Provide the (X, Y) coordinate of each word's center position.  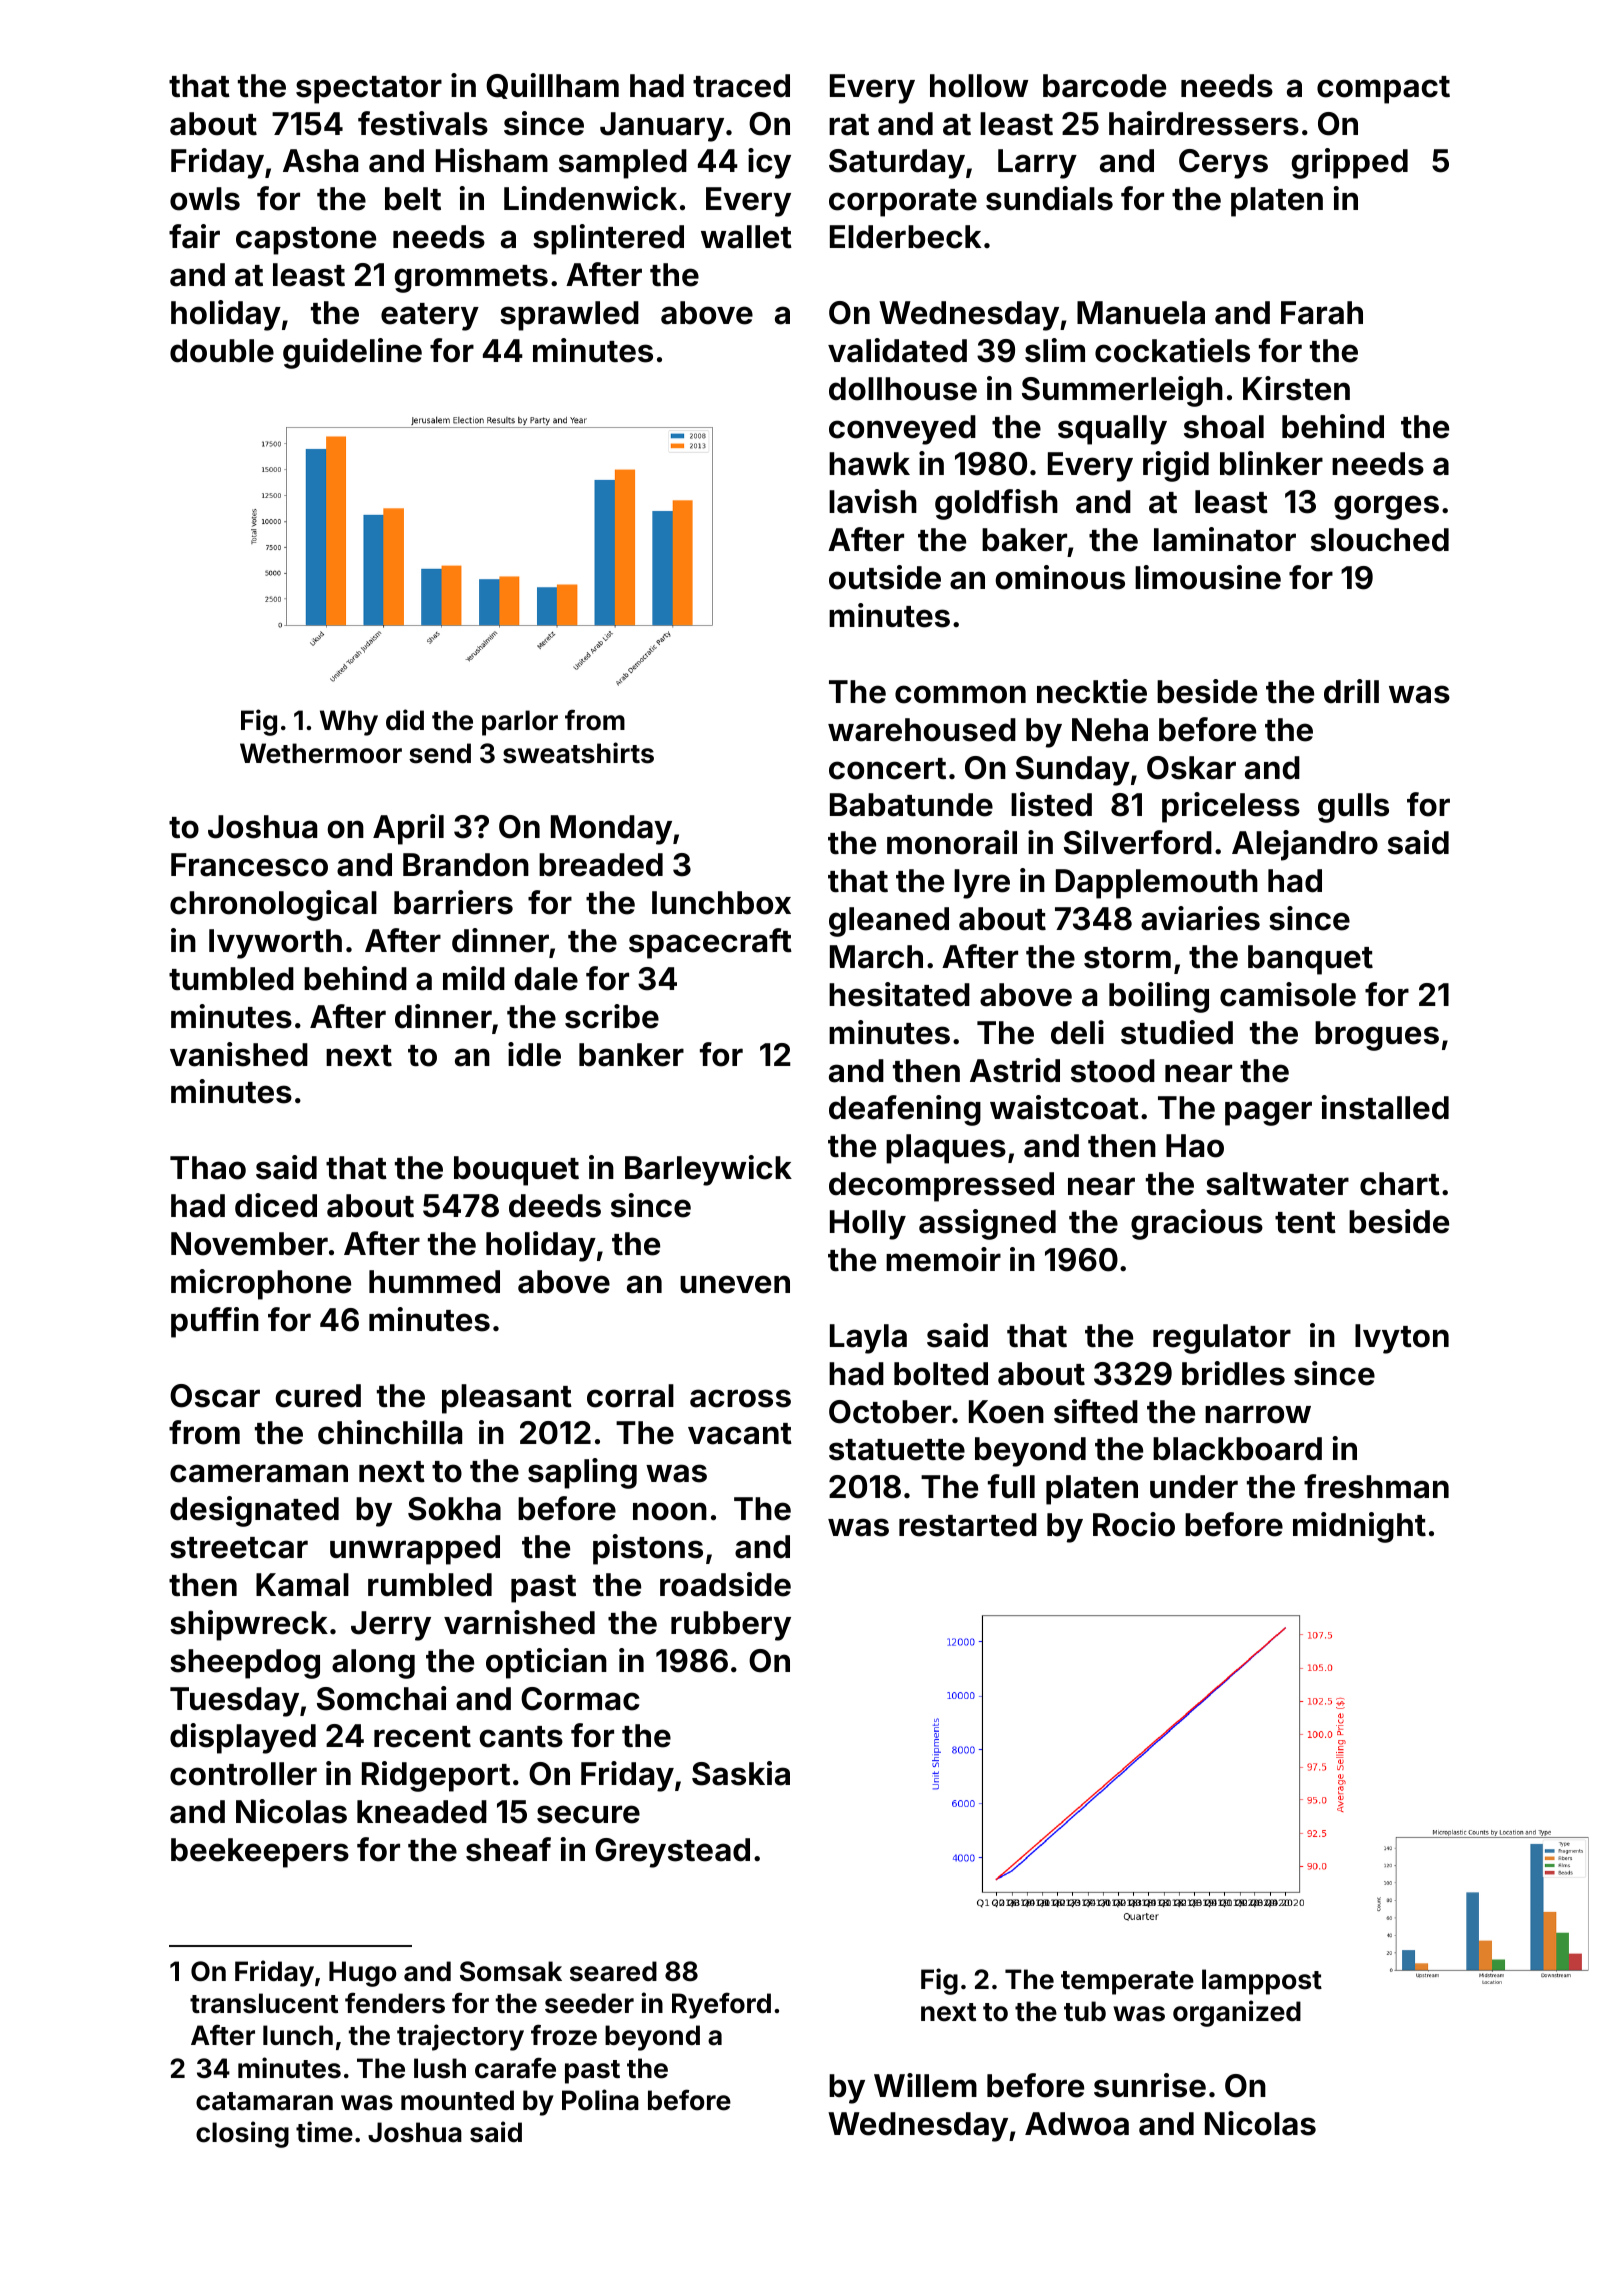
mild (474, 978)
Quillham (552, 86)
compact (1383, 90)
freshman (1376, 1486)
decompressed (941, 1187)
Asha (320, 161)
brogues (1377, 1036)
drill (1351, 691)
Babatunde (911, 805)
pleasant (507, 1399)
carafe (515, 2068)
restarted (968, 1525)
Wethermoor (321, 753)
